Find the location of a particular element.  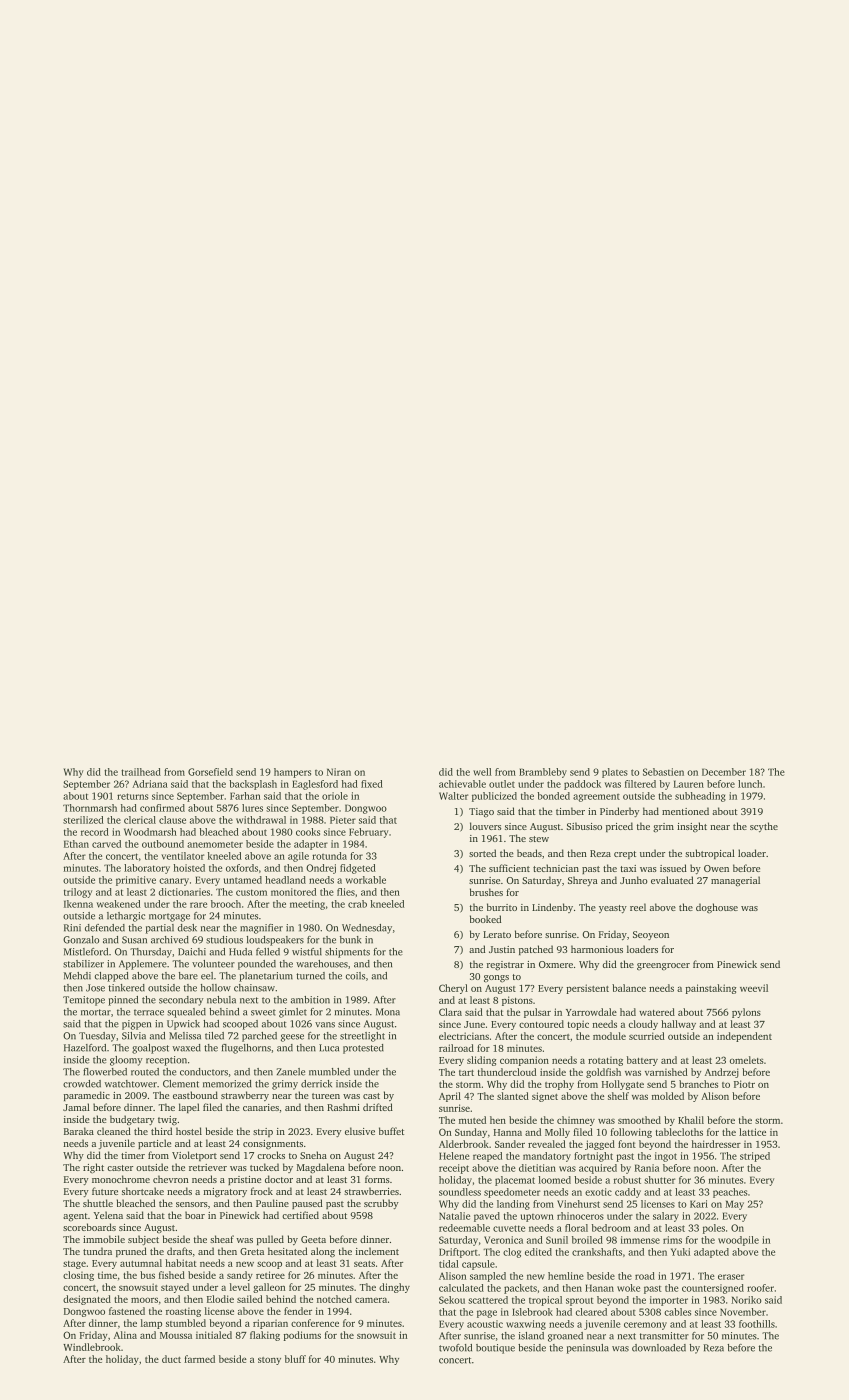

December is located at coordinates (724, 772).
